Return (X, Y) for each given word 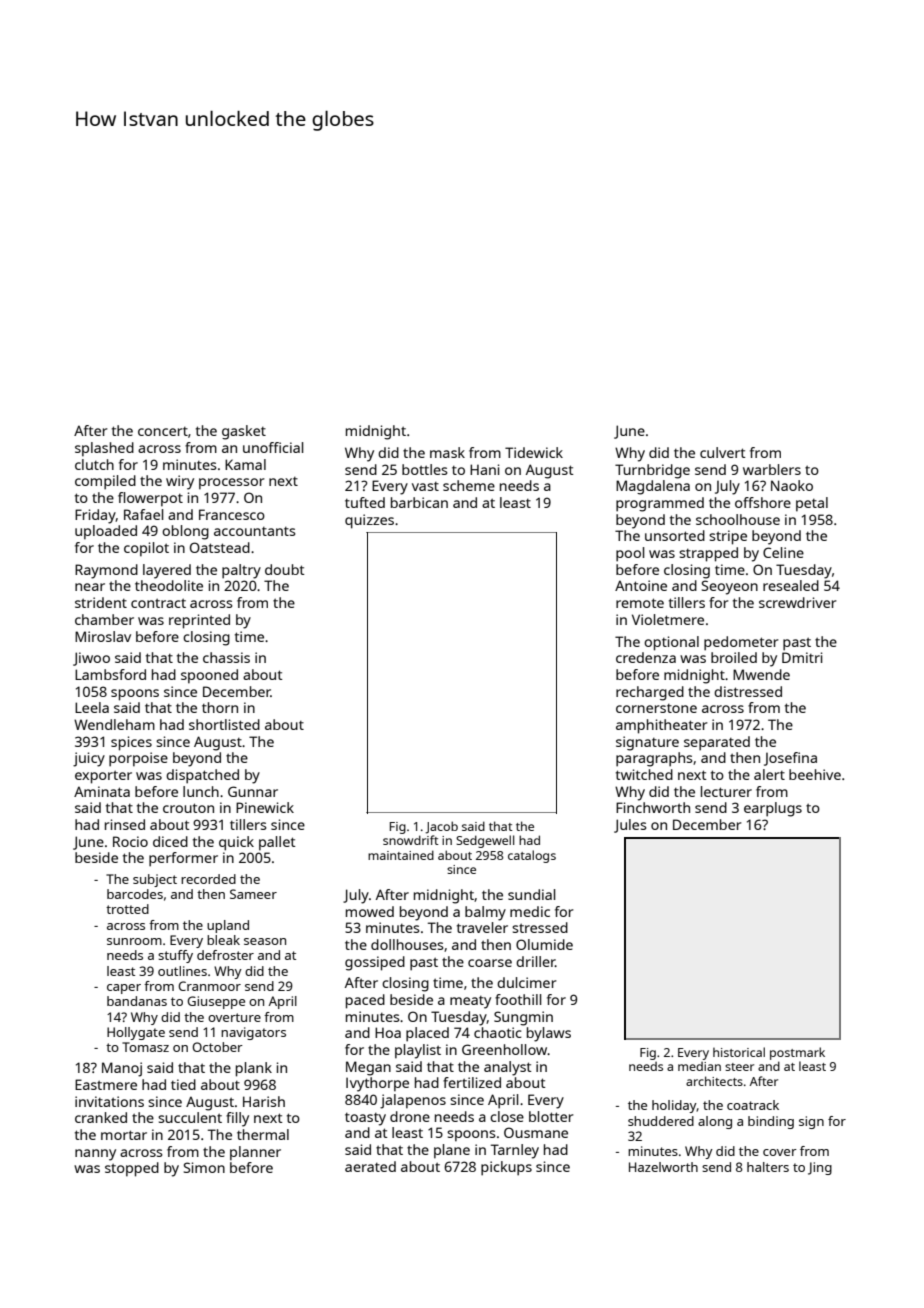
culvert (723, 452)
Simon (204, 1167)
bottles (425, 469)
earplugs (773, 809)
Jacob (441, 827)
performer (183, 859)
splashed (104, 449)
